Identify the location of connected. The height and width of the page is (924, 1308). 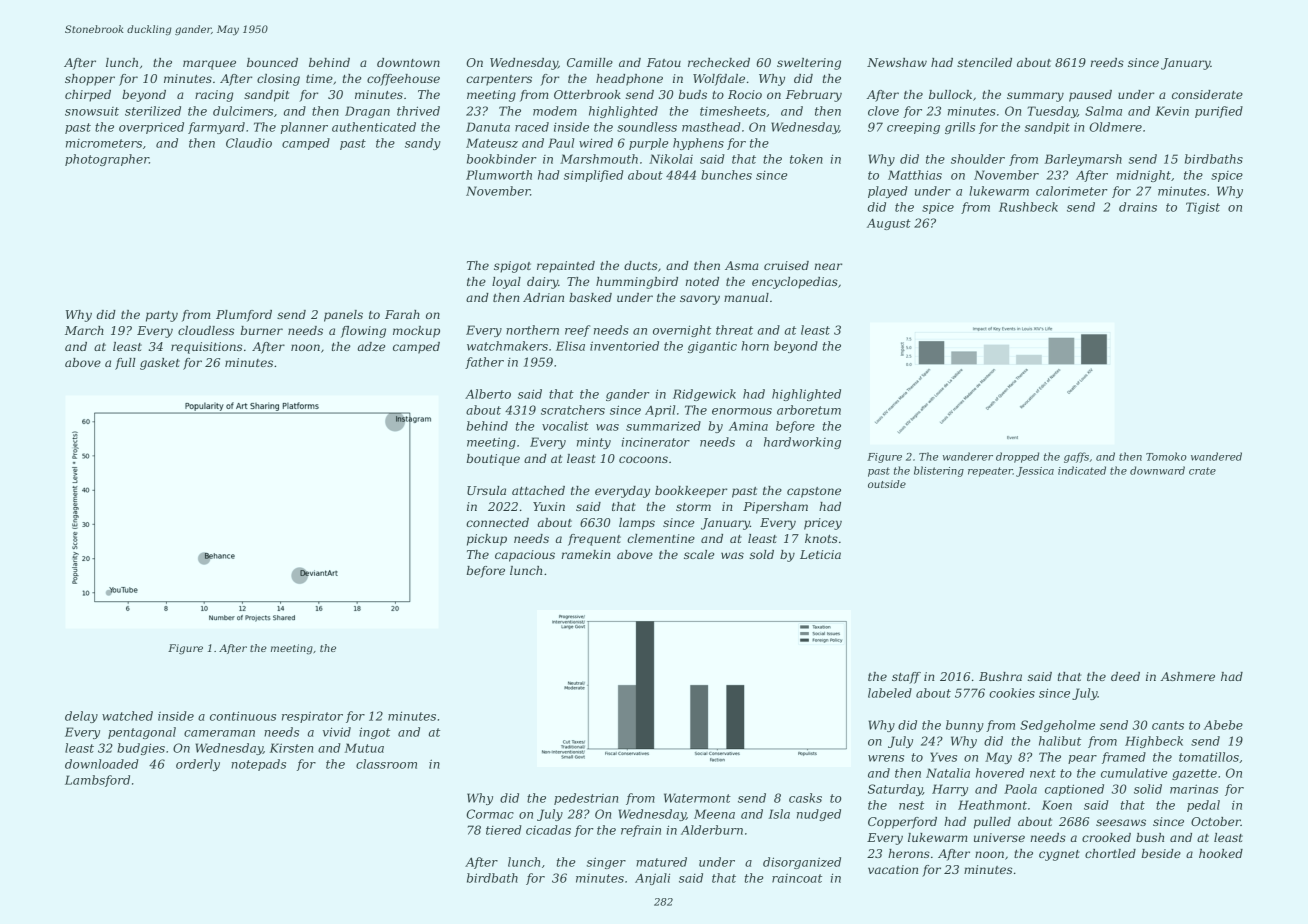
(497, 522).
